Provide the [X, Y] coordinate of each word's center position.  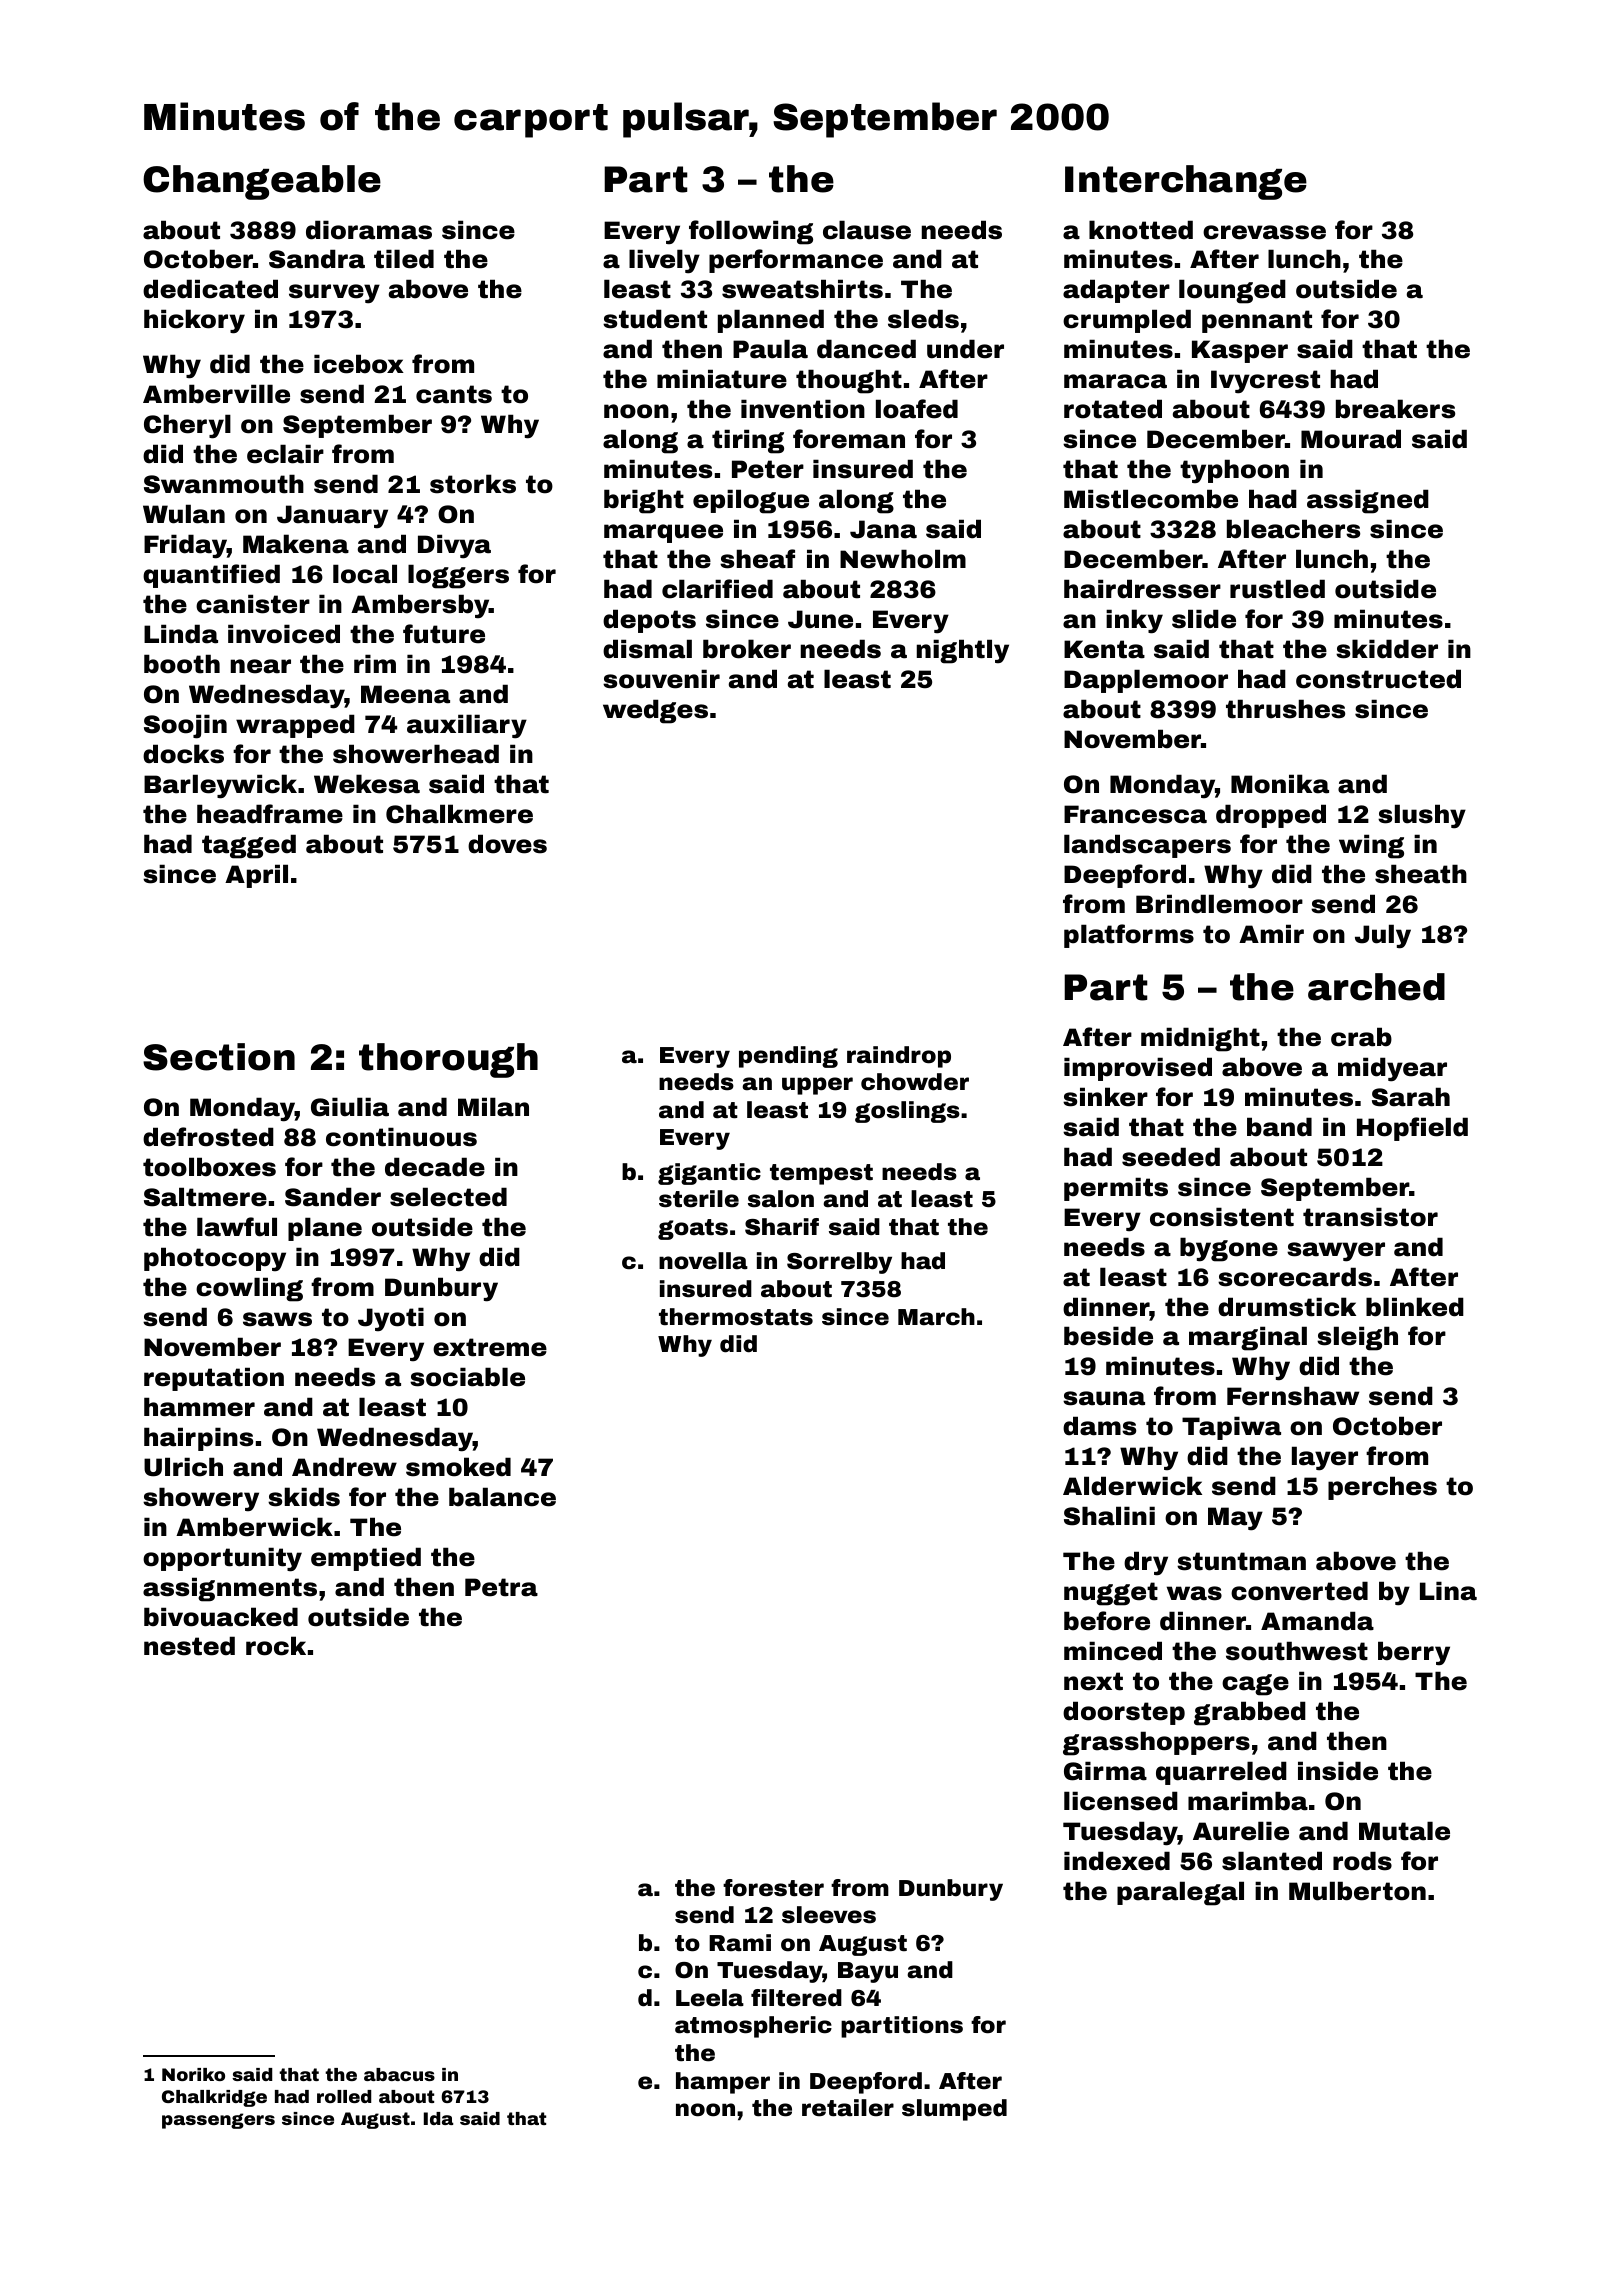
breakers [1395, 409]
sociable [467, 1377]
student [655, 319]
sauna [1104, 1398]
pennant [1257, 321]
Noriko [193, 2074]
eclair [285, 454]
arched [1376, 987]
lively [664, 261]
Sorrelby [839, 1263]
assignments [230, 1589]
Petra [501, 1587]
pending [788, 1057]
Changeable [262, 182]
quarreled [1221, 1773]
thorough [448, 1060]
